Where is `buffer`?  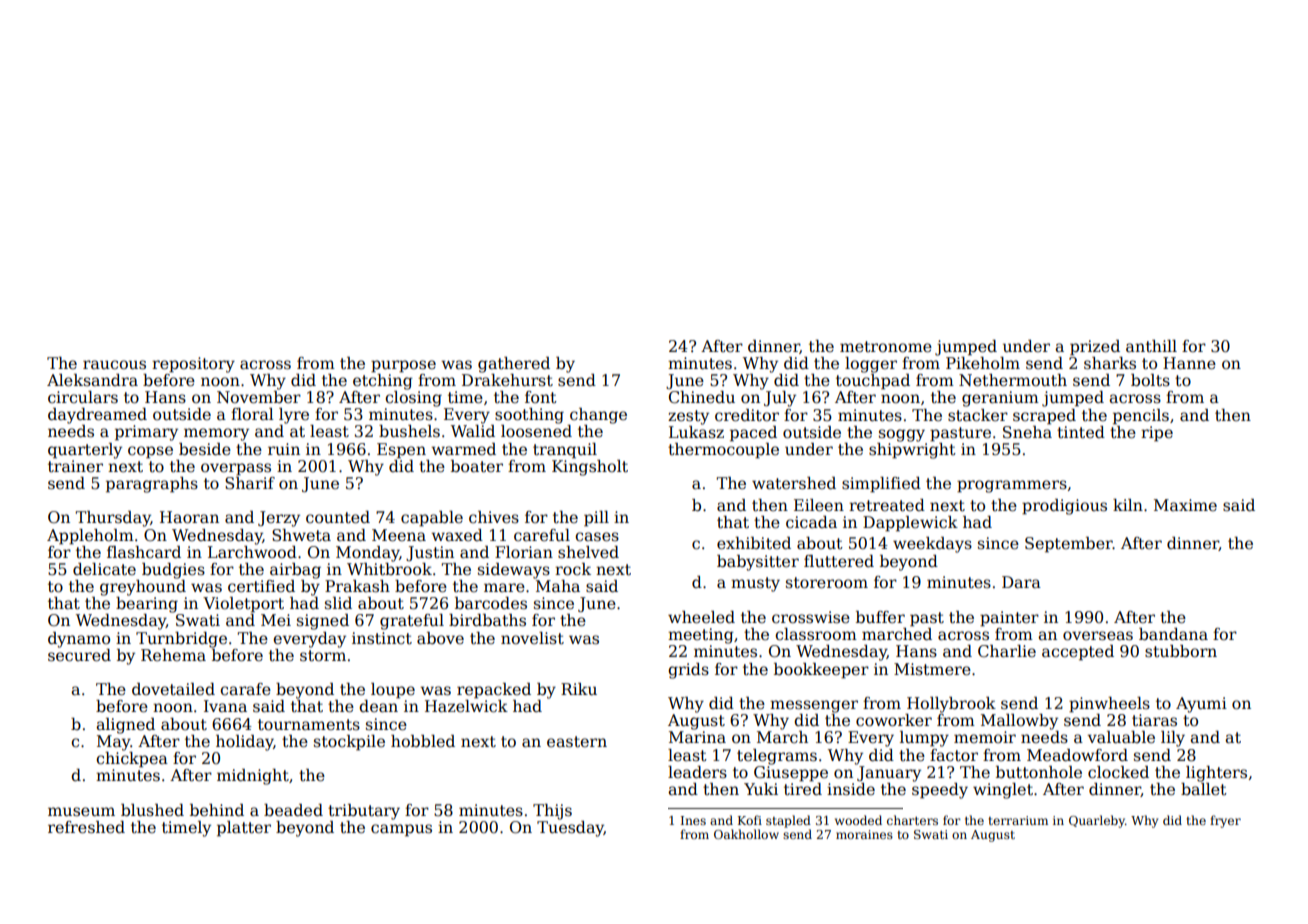
buffer is located at coordinates (880, 617).
